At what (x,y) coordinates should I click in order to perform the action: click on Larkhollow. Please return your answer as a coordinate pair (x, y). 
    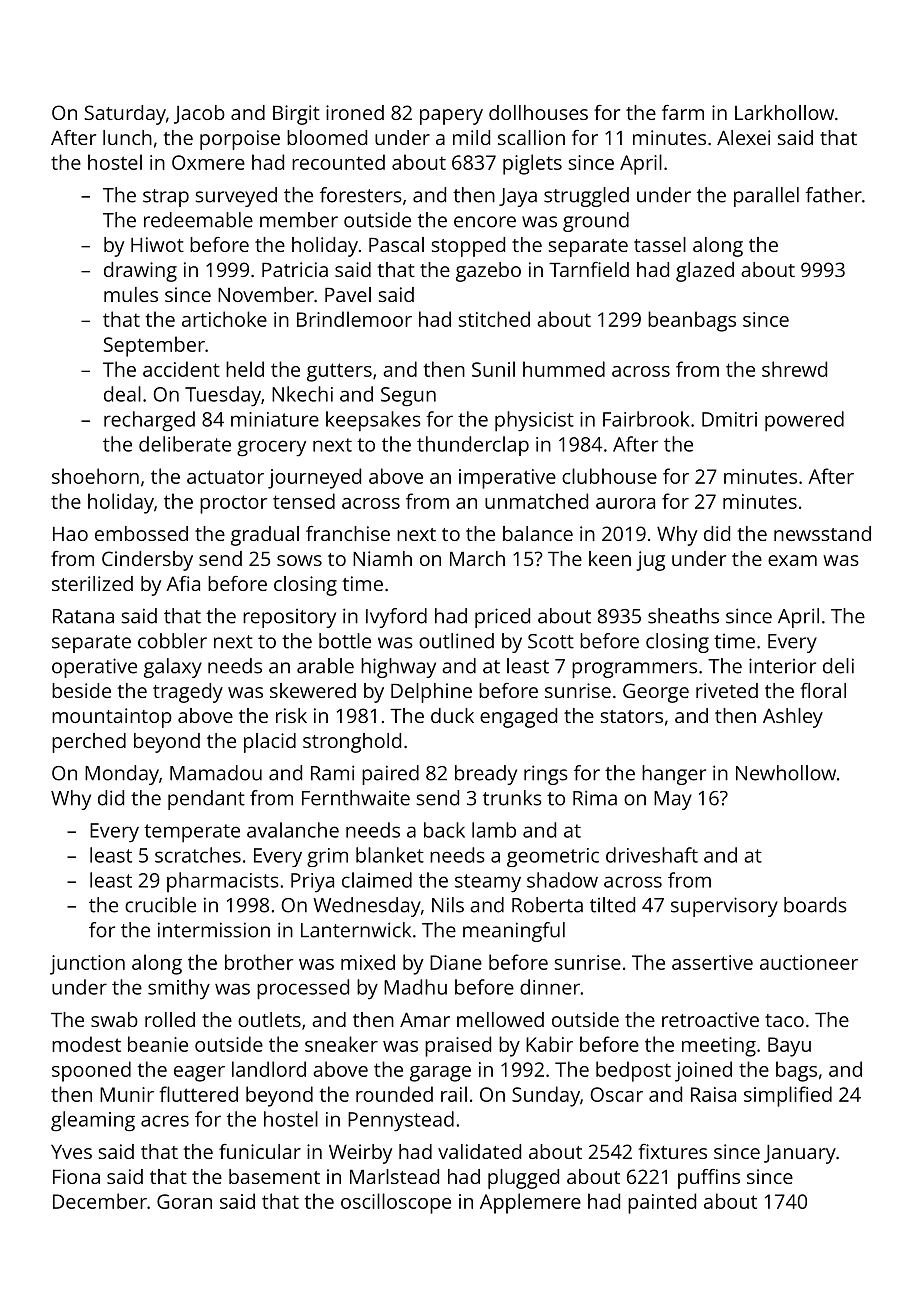
    Looking at the image, I should click on (784, 112).
